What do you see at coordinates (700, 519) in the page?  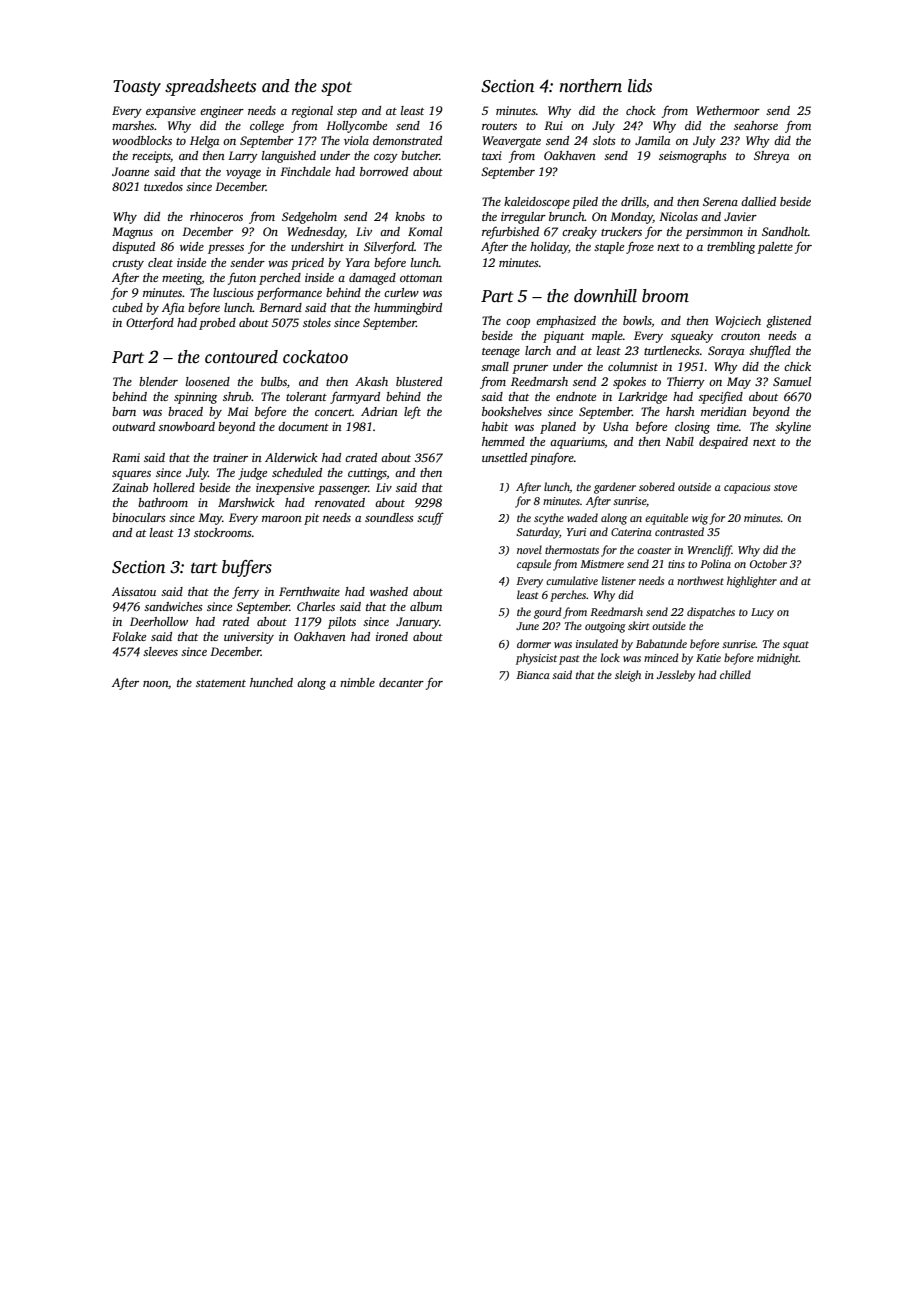 I see `wig` at bounding box center [700, 519].
